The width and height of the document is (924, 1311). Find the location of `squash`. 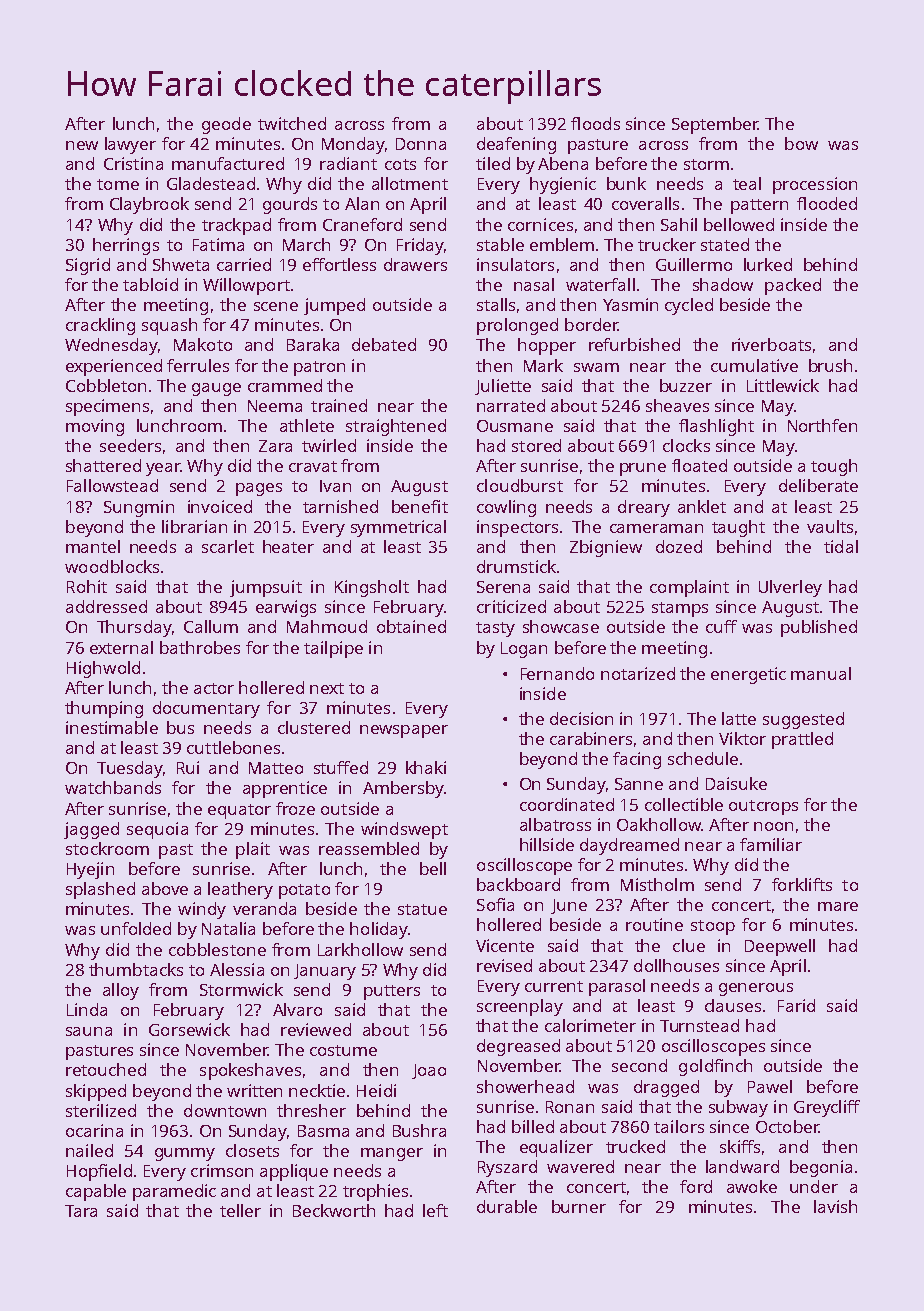

squash is located at coordinates (169, 326).
